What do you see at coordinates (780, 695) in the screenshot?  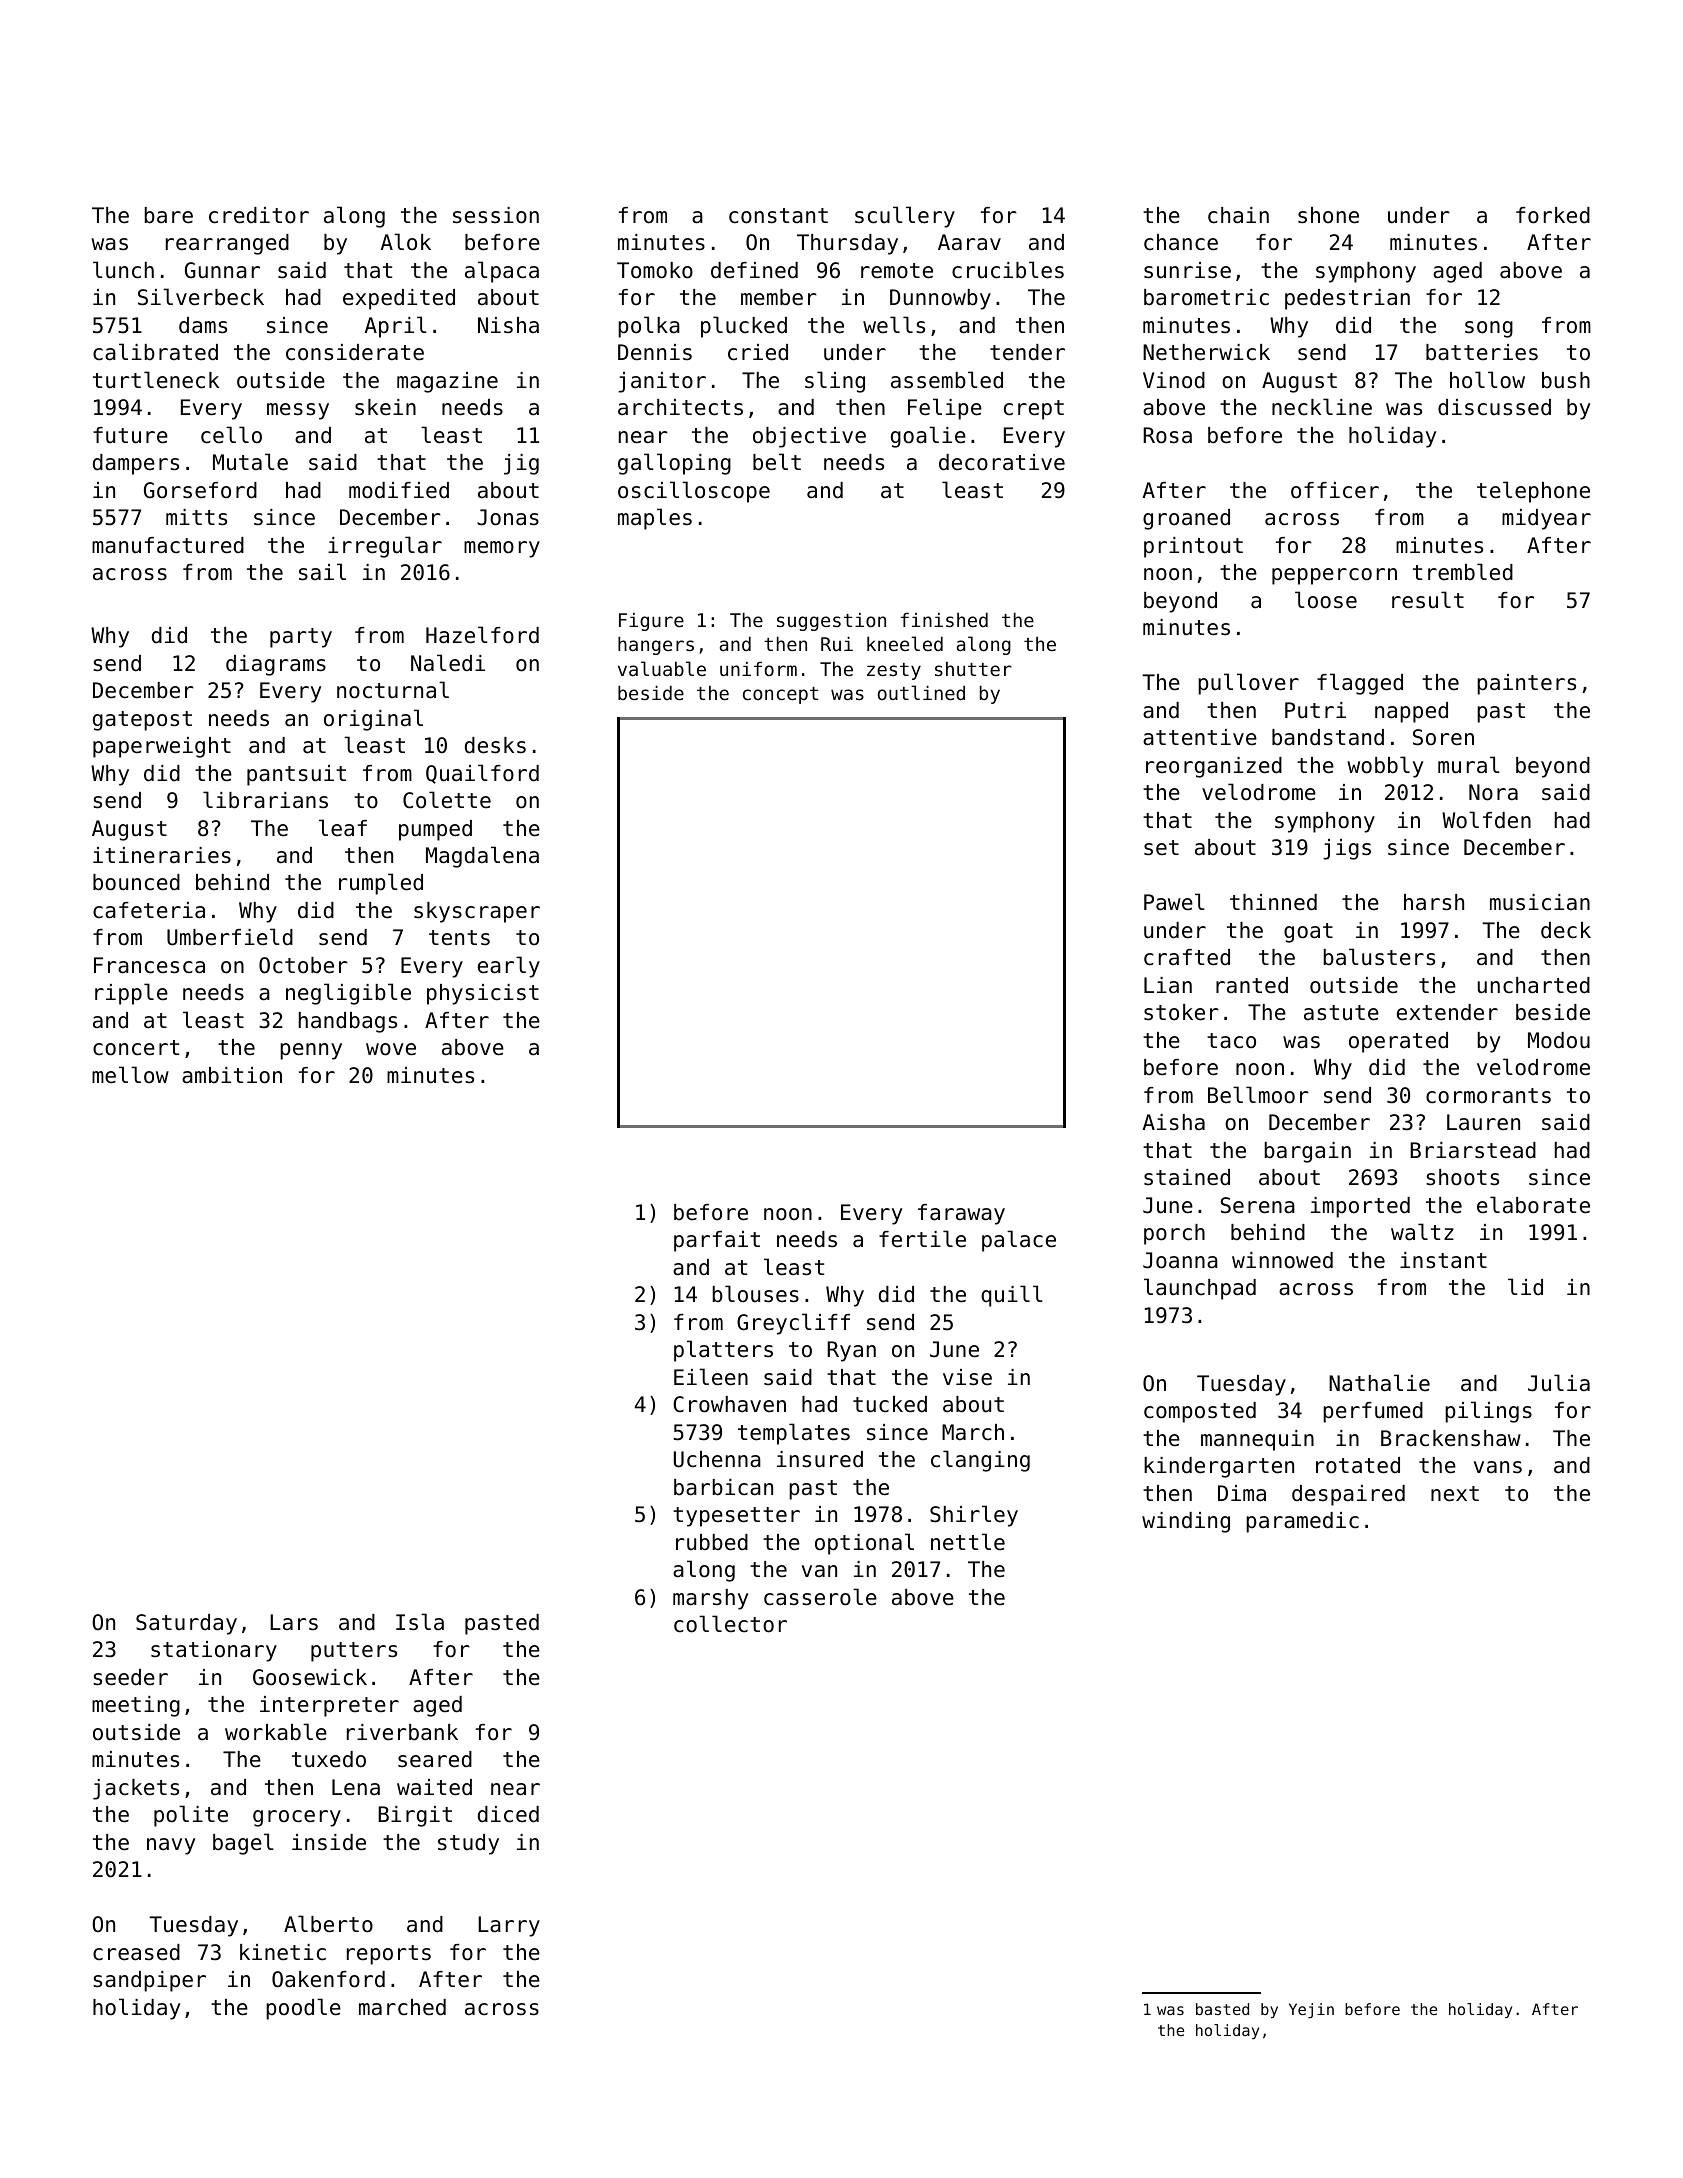 I see `concept` at bounding box center [780, 695].
